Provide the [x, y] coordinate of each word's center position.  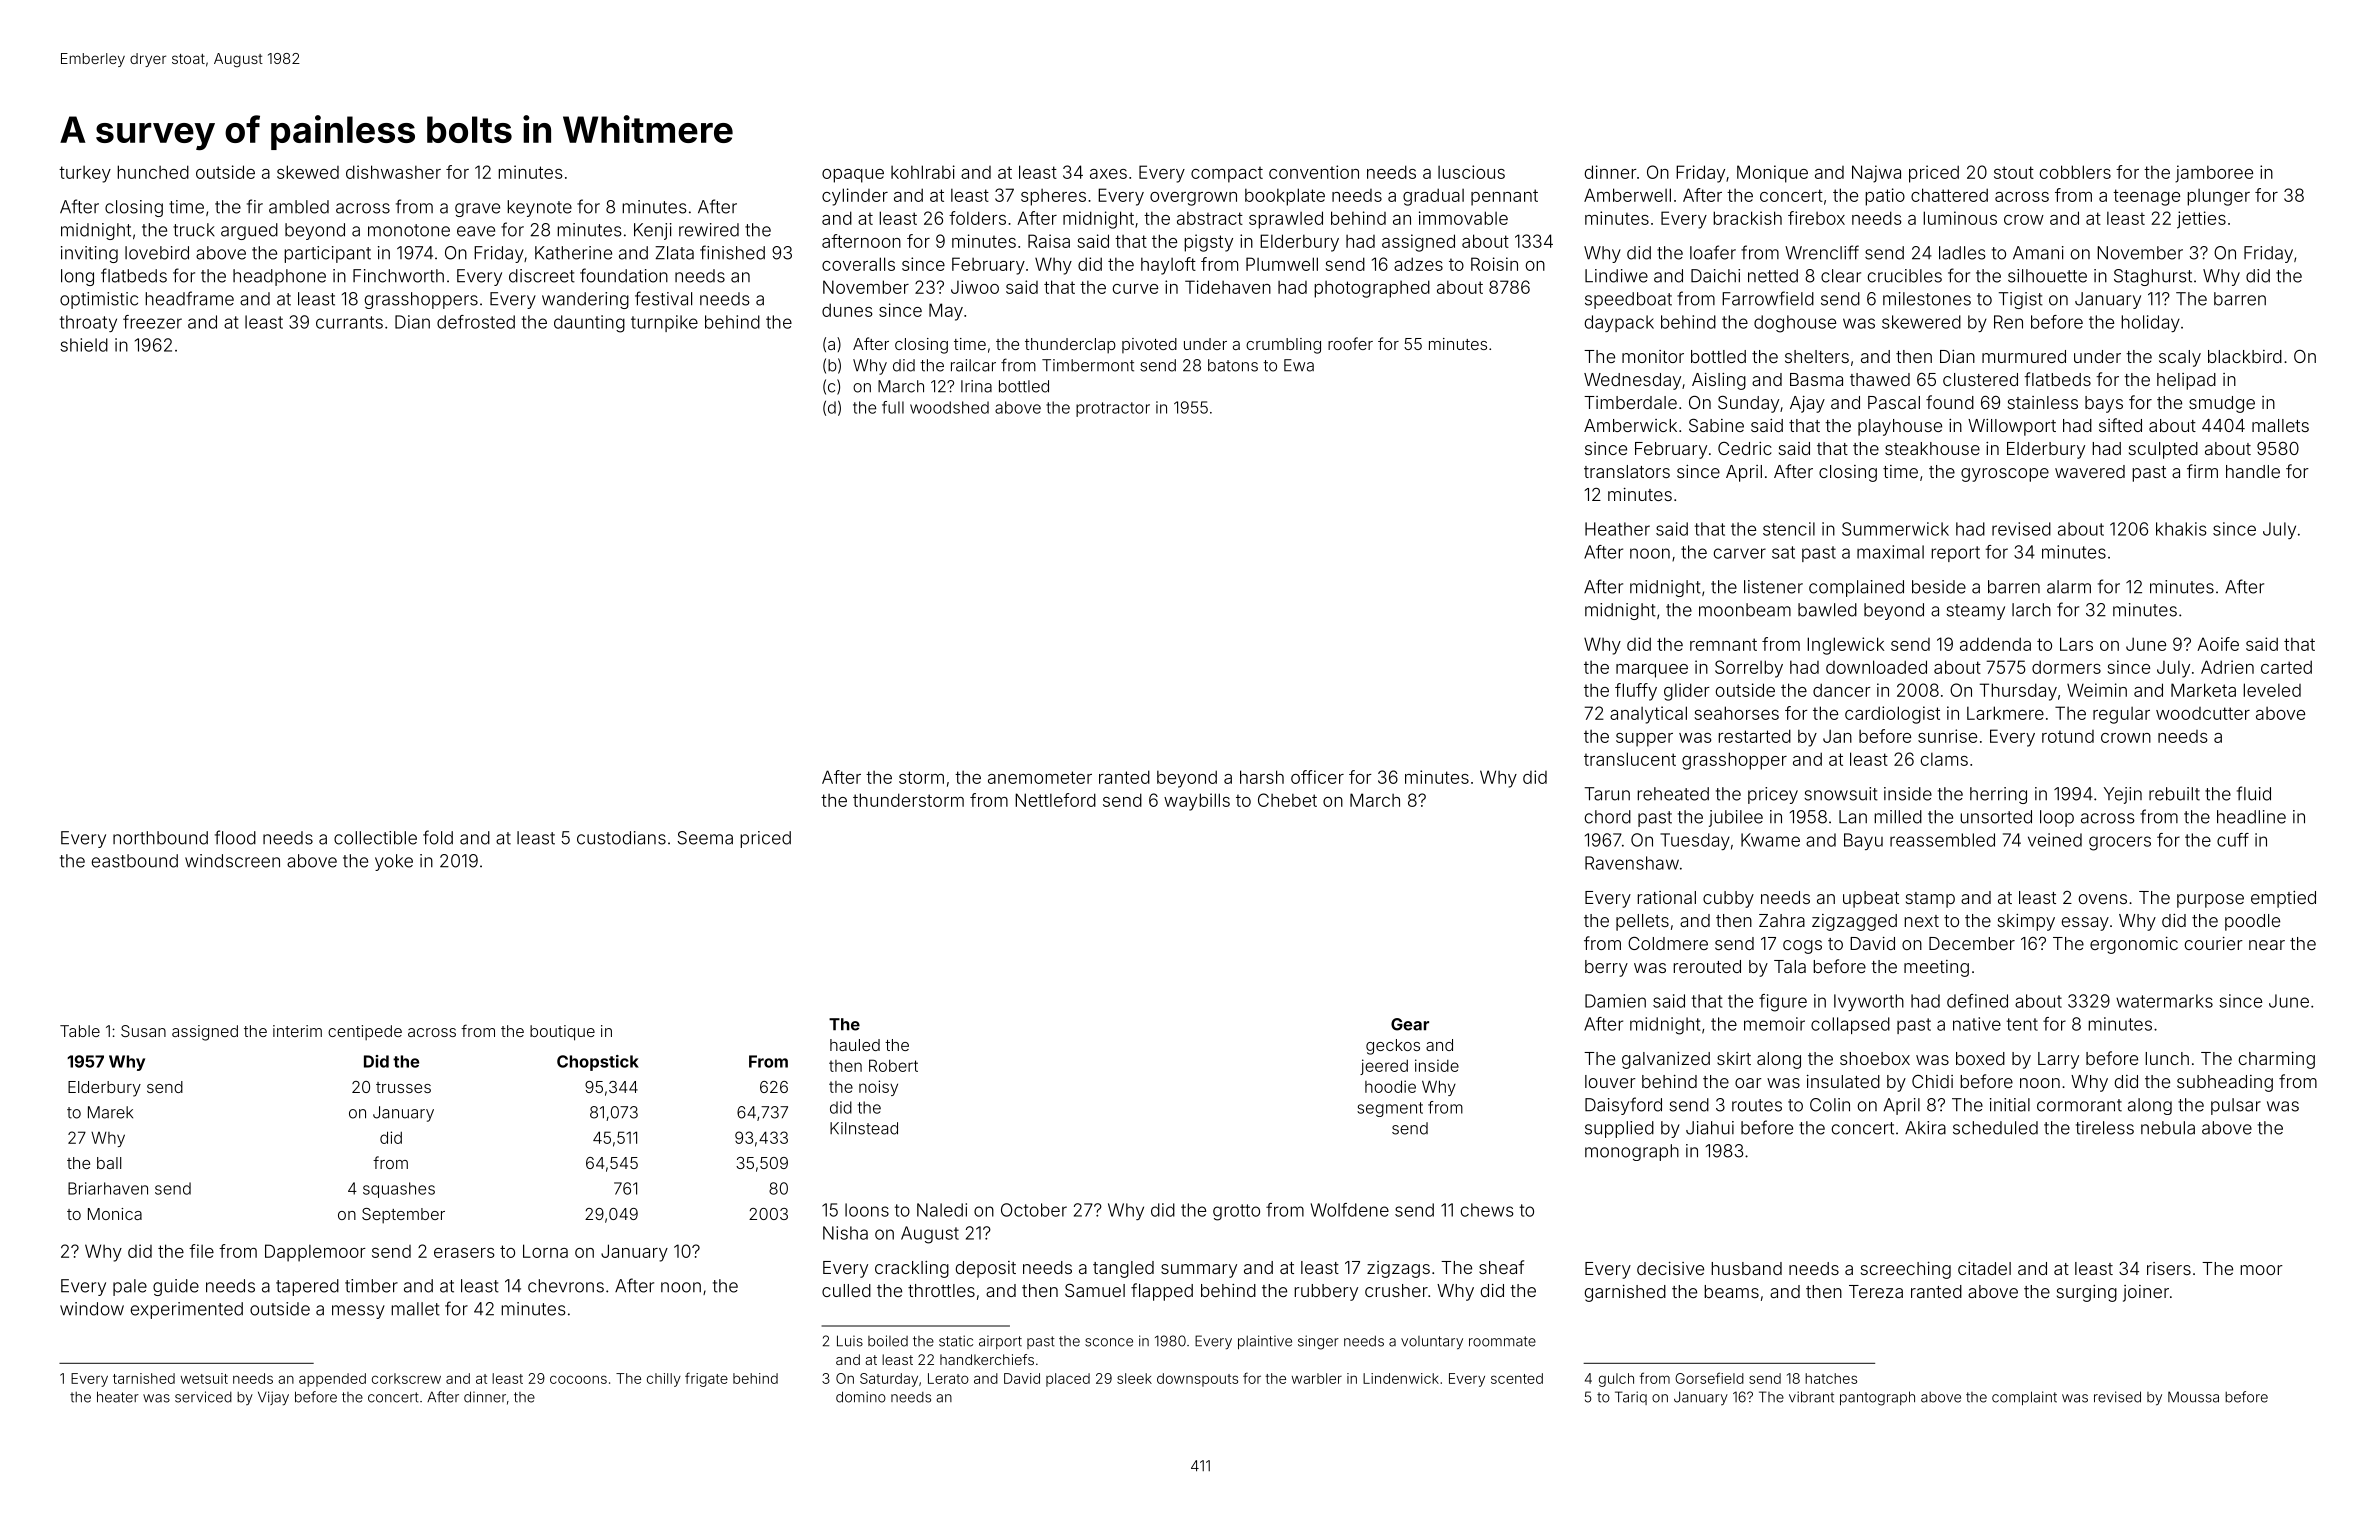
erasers [464, 1253]
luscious [1471, 172]
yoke [394, 862]
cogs [1802, 947]
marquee [1652, 671]
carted [2286, 667]
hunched [153, 172]
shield [84, 345]
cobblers [2075, 172]
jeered [1384, 1067]
